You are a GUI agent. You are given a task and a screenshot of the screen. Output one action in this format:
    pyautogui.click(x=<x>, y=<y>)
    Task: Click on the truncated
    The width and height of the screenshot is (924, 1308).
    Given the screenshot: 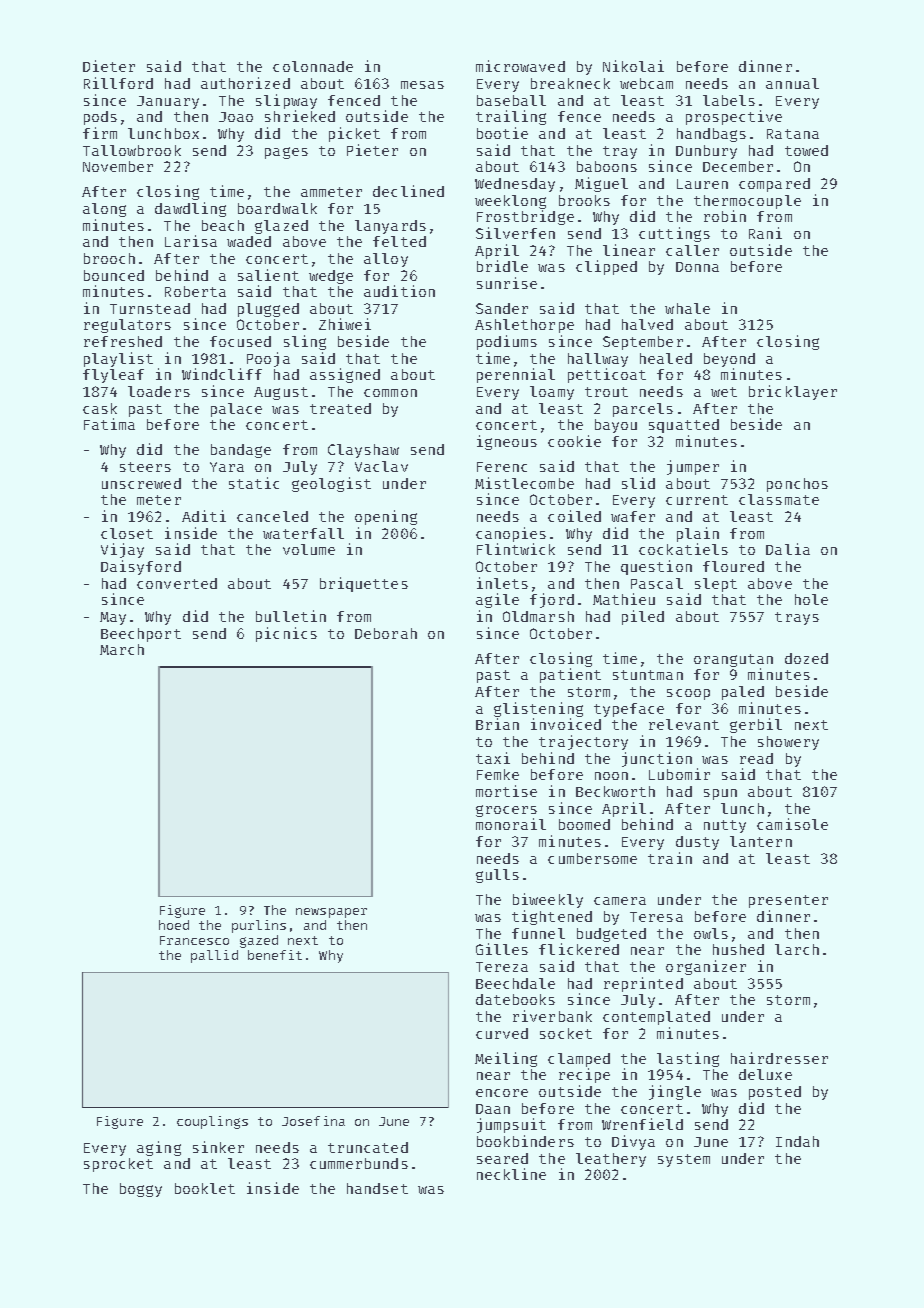 What is the action you would take?
    pyautogui.click(x=368, y=1147)
